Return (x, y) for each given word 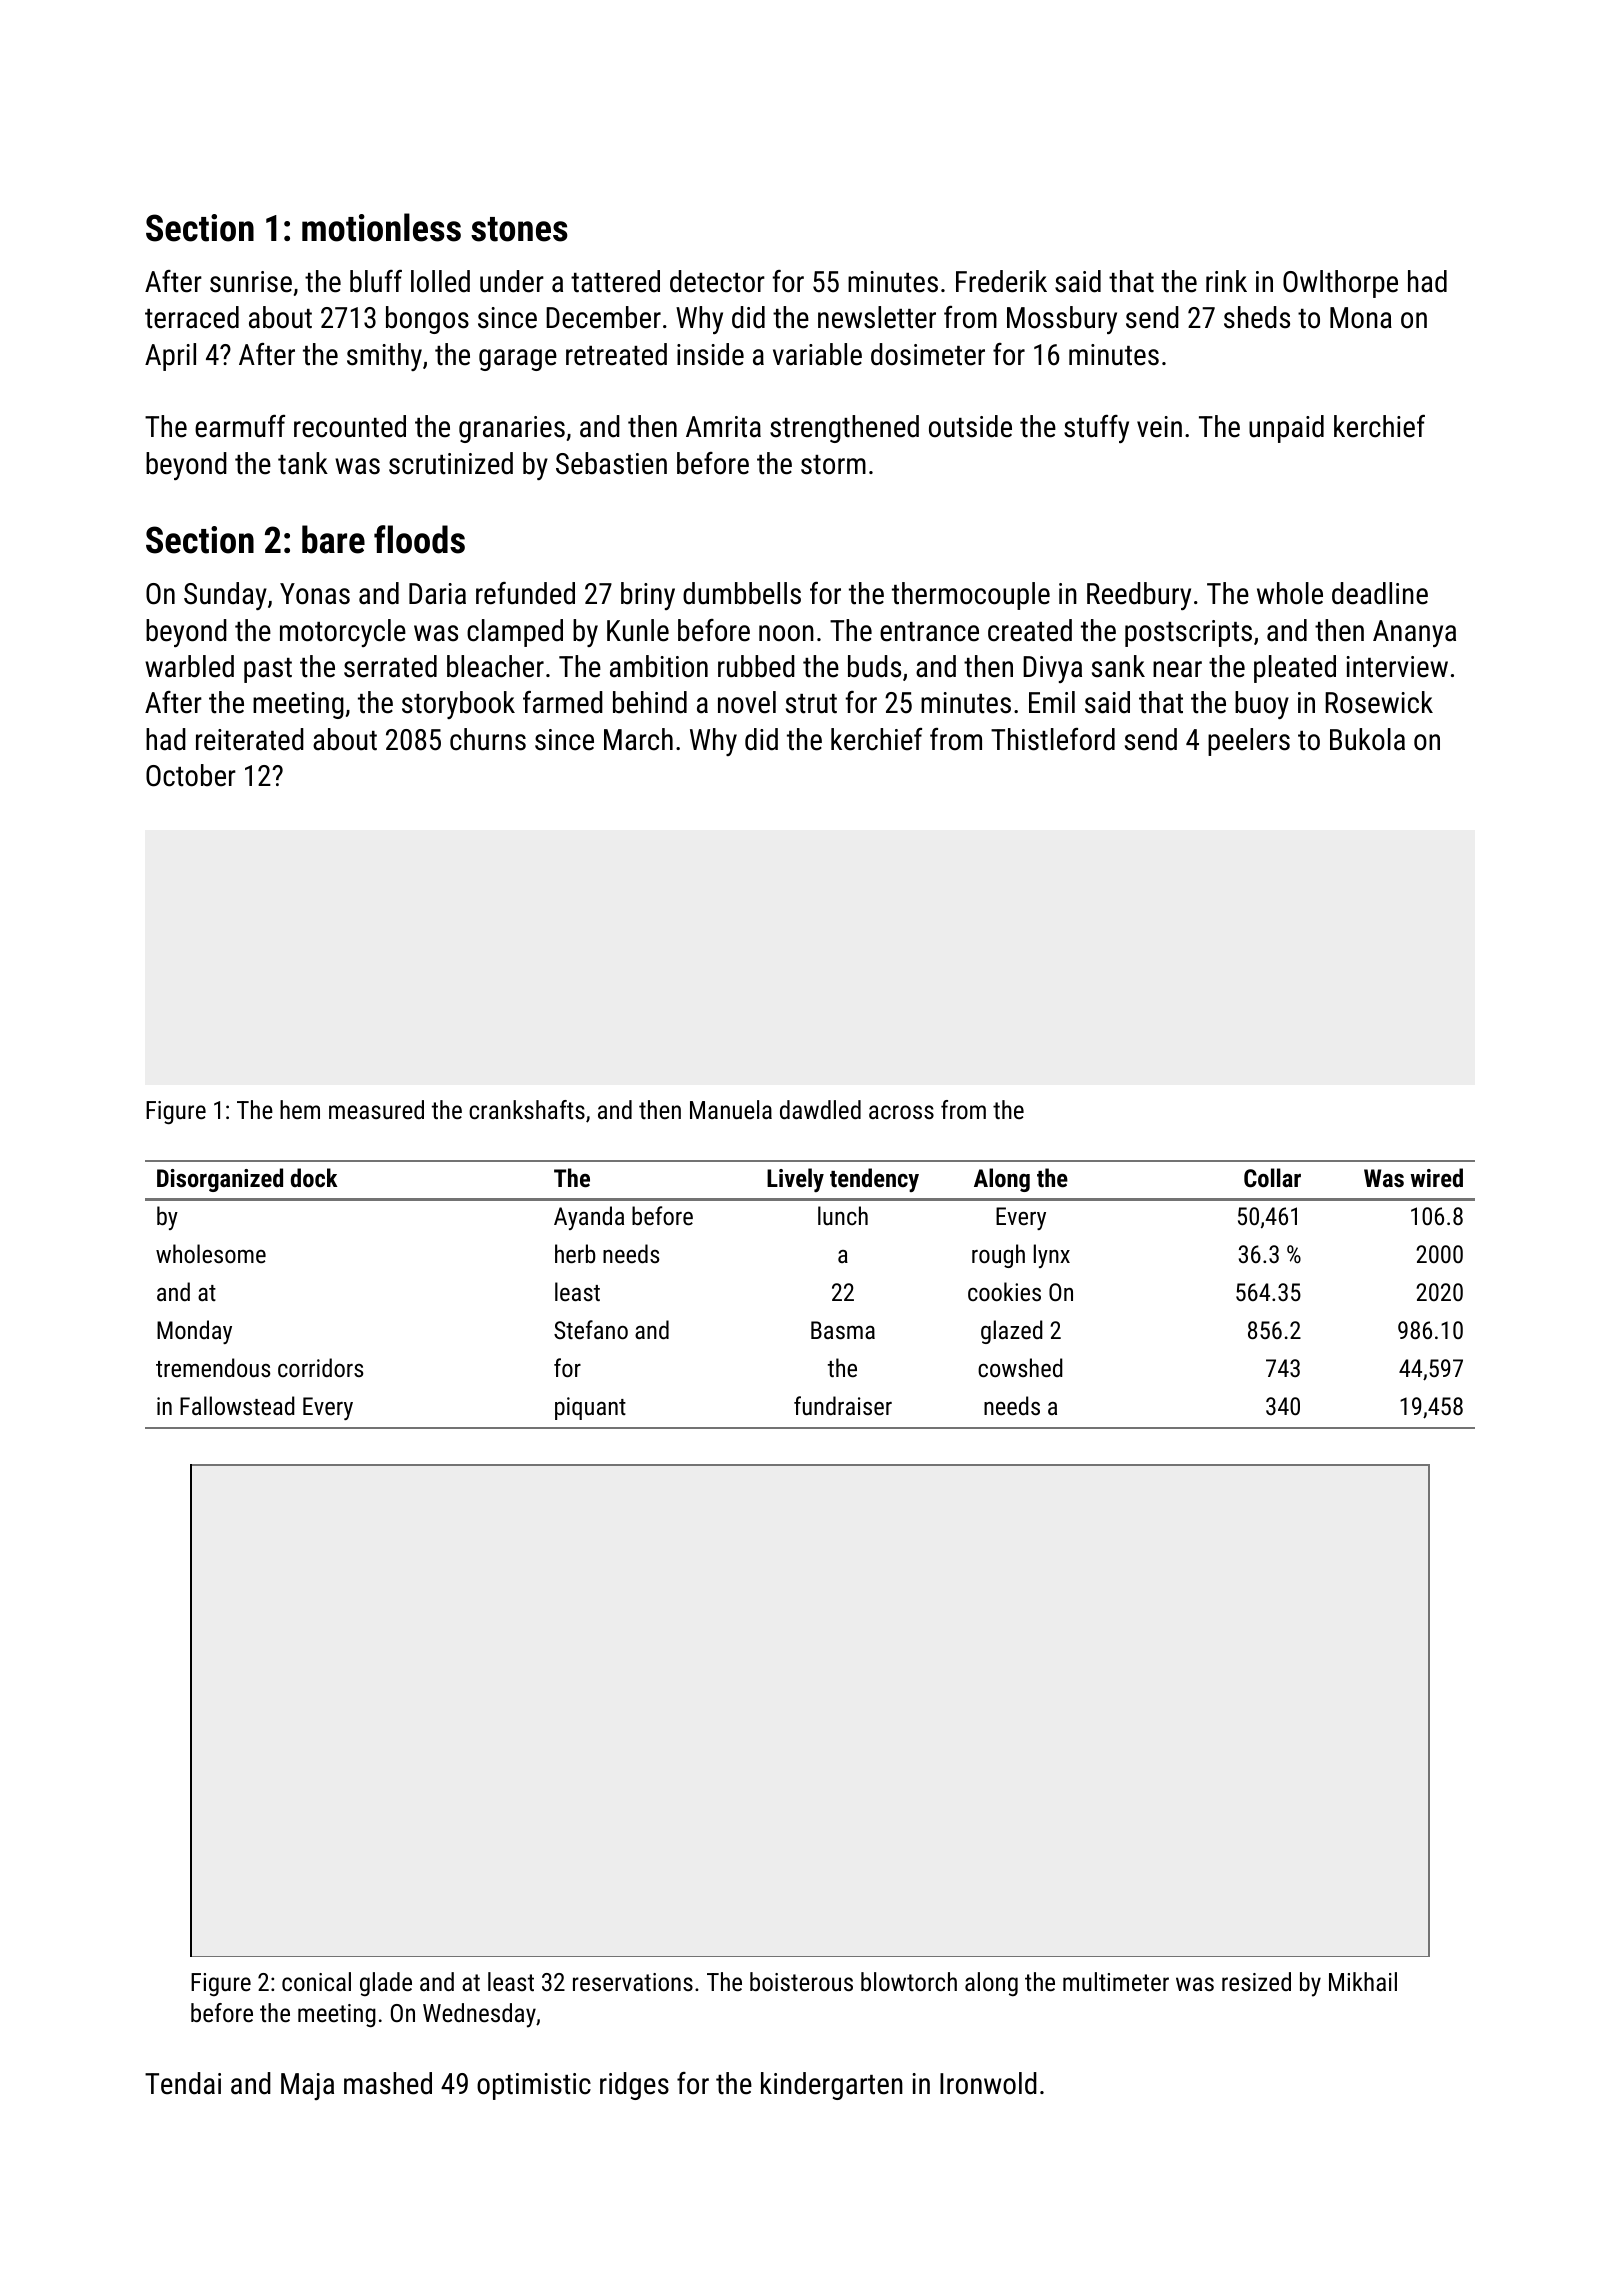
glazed (1012, 1332)
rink (1226, 281)
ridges (634, 2086)
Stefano (591, 1329)
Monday (194, 1332)
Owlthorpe (1340, 284)
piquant (590, 1408)
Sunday (225, 596)
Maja (307, 2086)
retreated (616, 354)
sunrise (251, 282)
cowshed (1020, 1367)
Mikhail (1363, 1981)
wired (1437, 1177)
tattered (615, 281)
